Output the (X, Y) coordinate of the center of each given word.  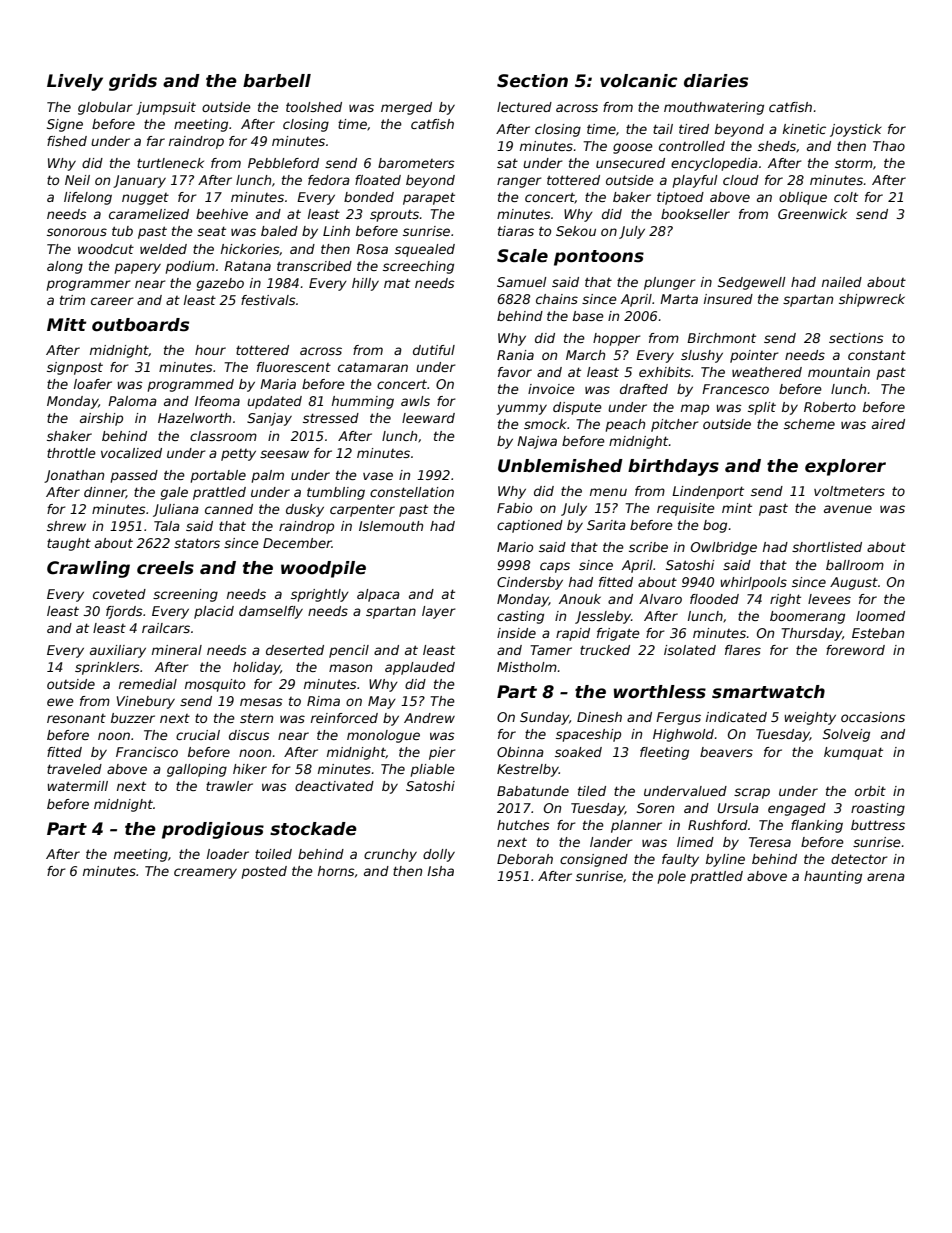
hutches (523, 825)
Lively (75, 82)
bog (715, 526)
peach (625, 425)
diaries (716, 81)
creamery (205, 873)
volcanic (638, 81)
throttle (71, 453)
